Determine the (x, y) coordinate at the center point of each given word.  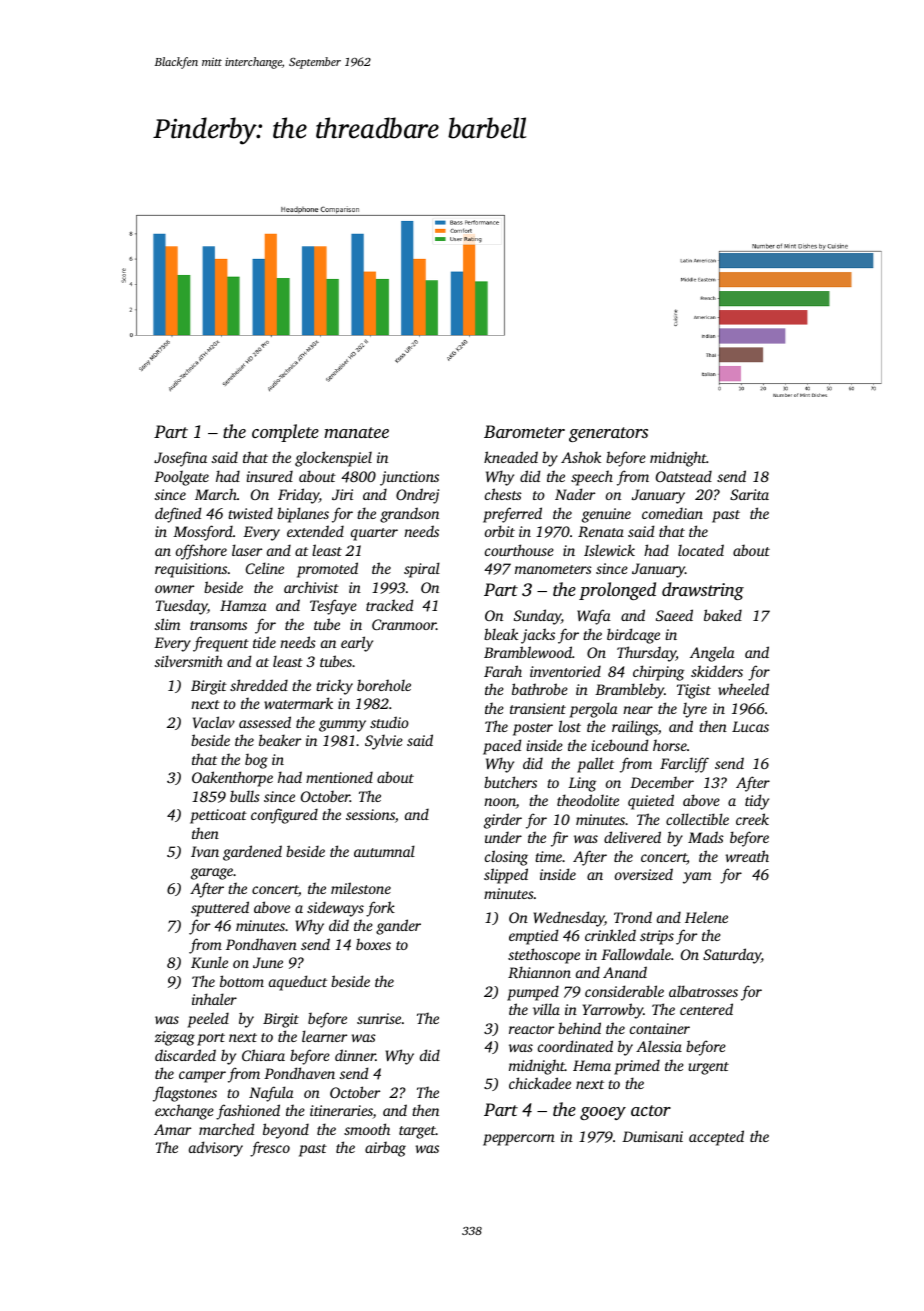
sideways (335, 909)
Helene (706, 917)
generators (608, 434)
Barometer (524, 431)
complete (285, 433)
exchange (184, 1112)
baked (723, 615)
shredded (259, 685)
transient (538, 708)
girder (503, 821)
